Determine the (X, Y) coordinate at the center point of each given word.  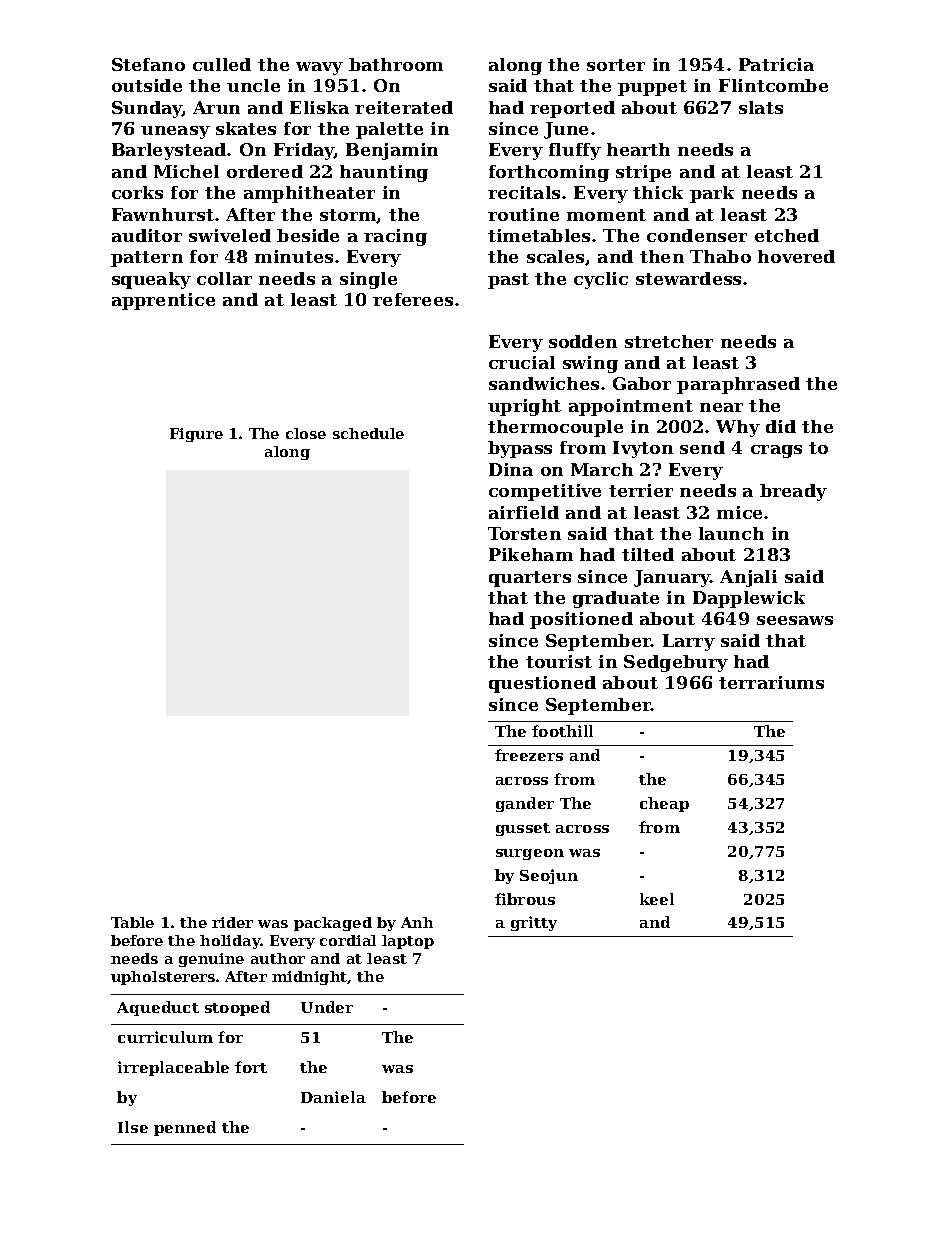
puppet (652, 88)
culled (222, 64)
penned (185, 1128)
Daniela (333, 1097)
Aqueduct (158, 1008)
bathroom (396, 64)
